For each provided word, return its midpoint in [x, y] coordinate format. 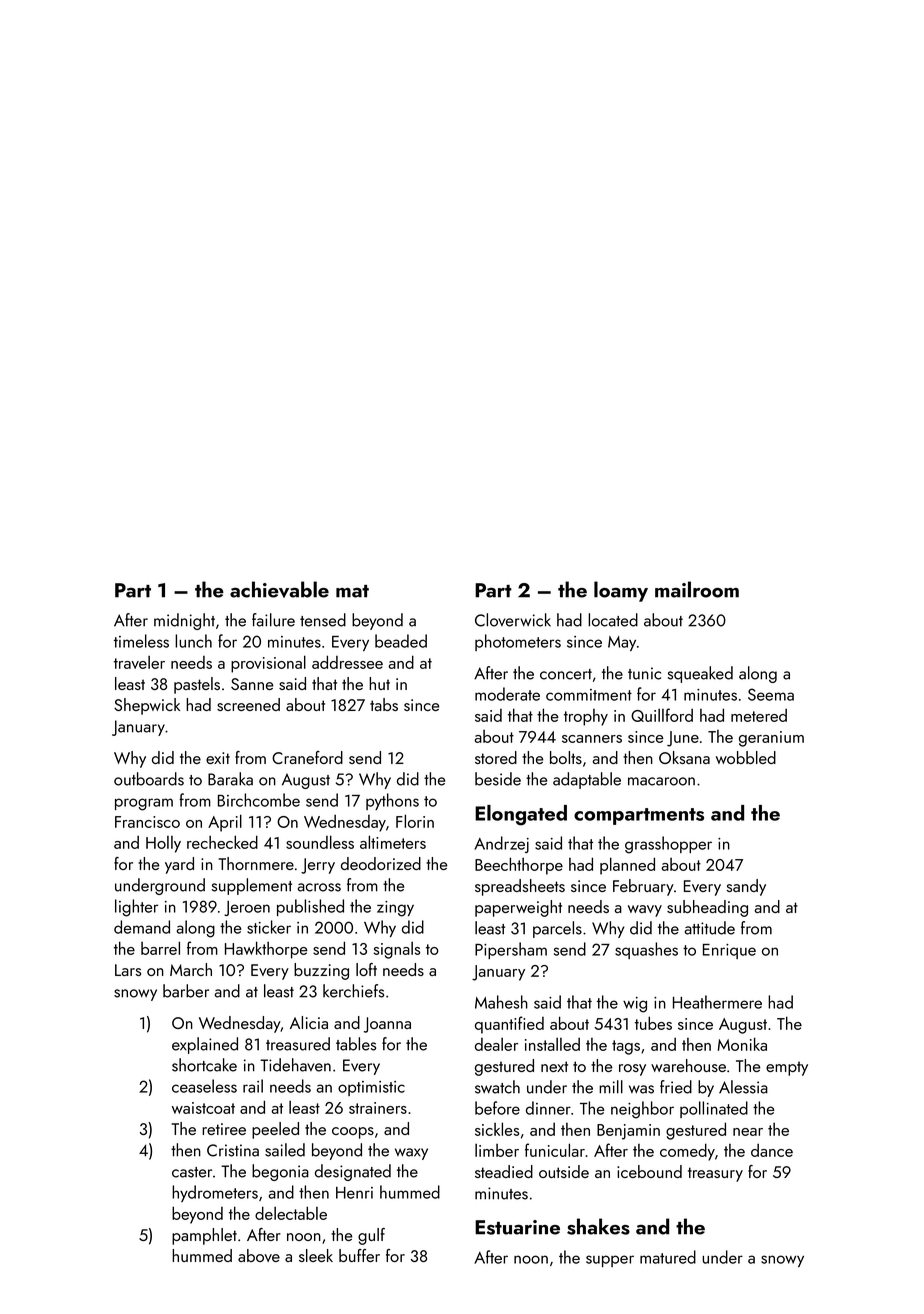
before [497, 1108]
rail [253, 1086]
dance [772, 1150]
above [259, 1255]
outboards [149, 779]
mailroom [697, 589]
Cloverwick [513, 620]
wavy [645, 911]
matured [668, 1257]
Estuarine [517, 1227]
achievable [279, 589]
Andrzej [501, 844]
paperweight [518, 908]
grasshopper [668, 845]
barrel [160, 948]
